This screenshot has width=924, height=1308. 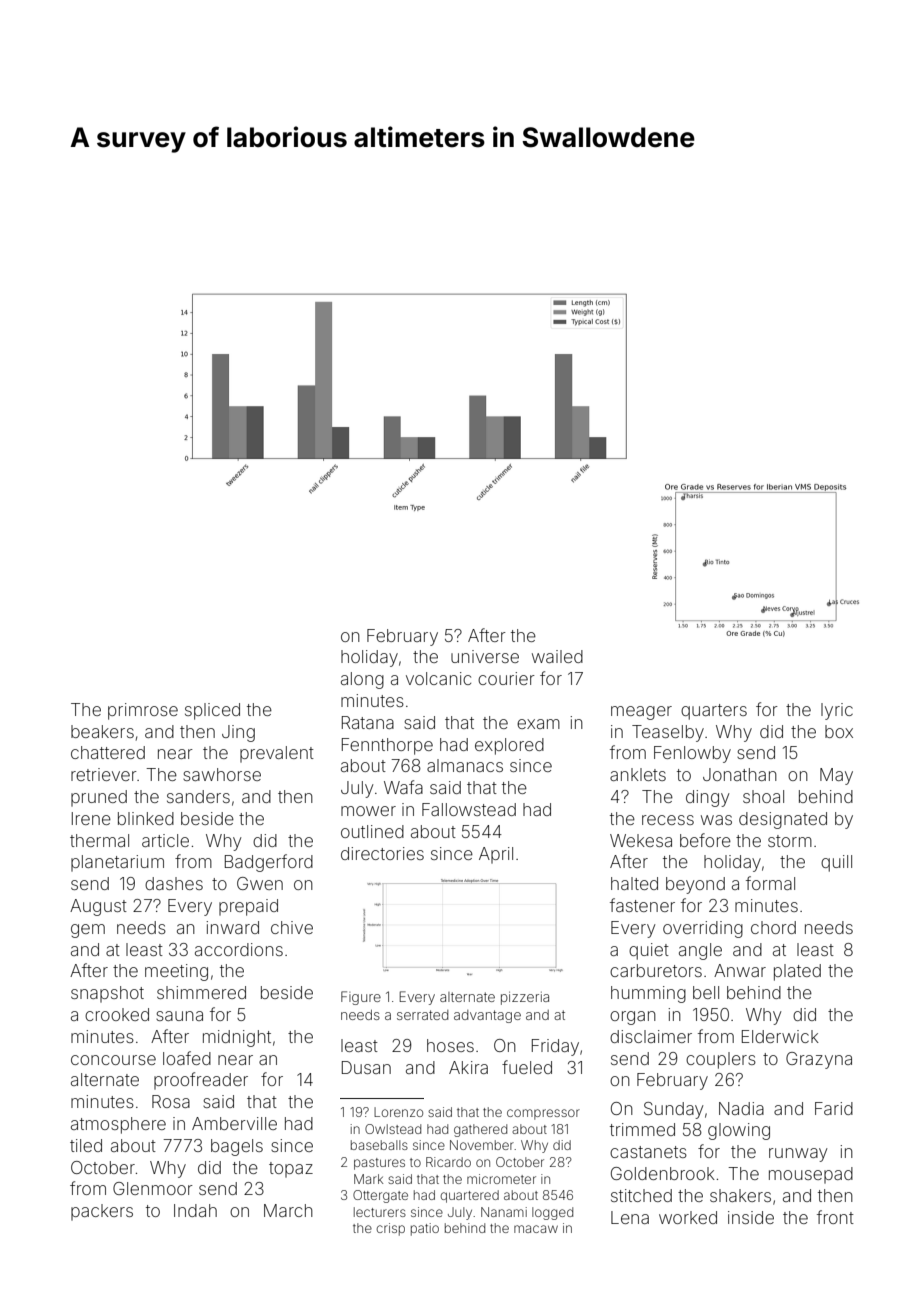 What do you see at coordinates (741, 1108) in the screenshot?
I see `Nadia` at bounding box center [741, 1108].
